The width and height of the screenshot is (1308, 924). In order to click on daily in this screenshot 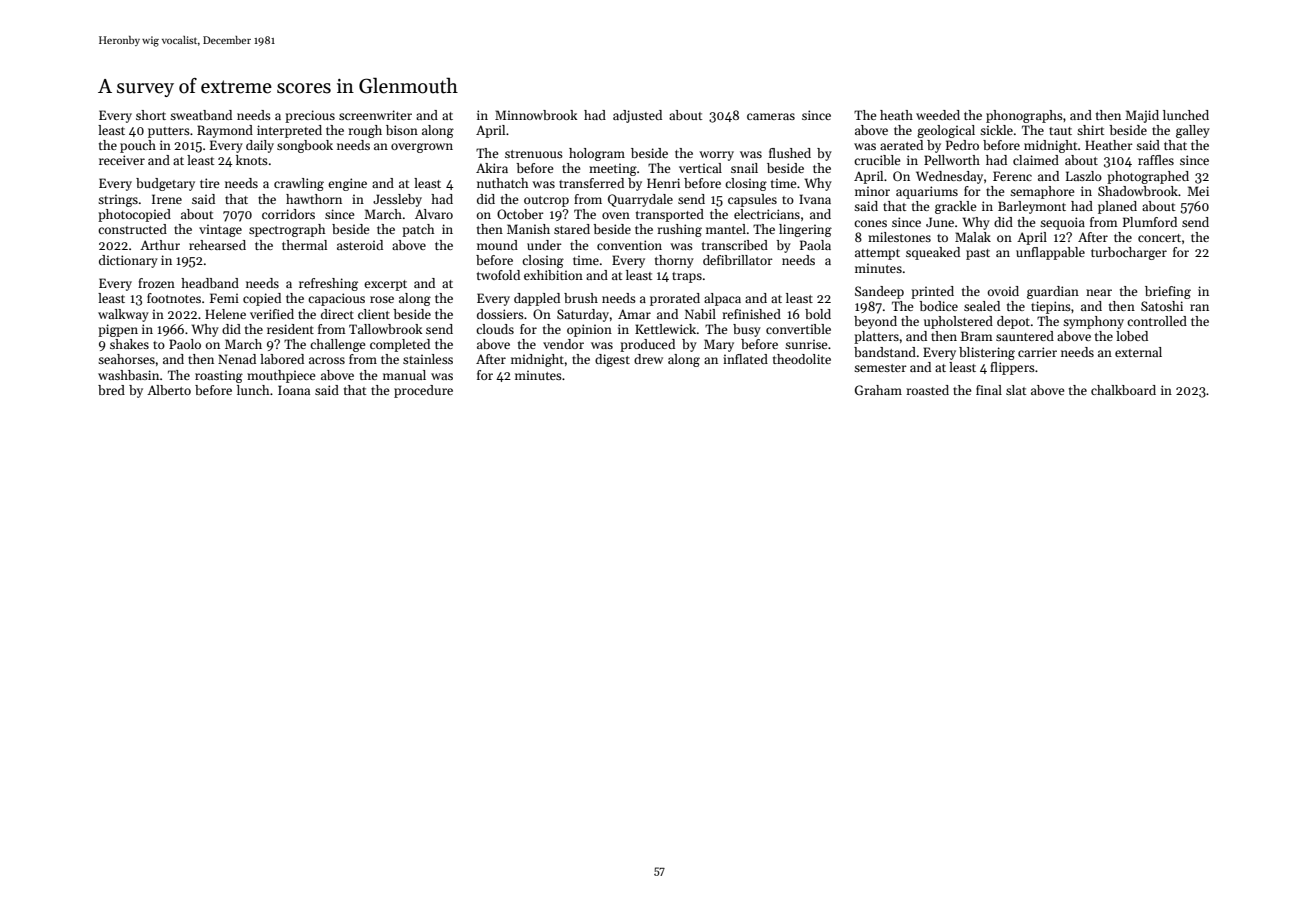, I will do `click(260, 146)`.
